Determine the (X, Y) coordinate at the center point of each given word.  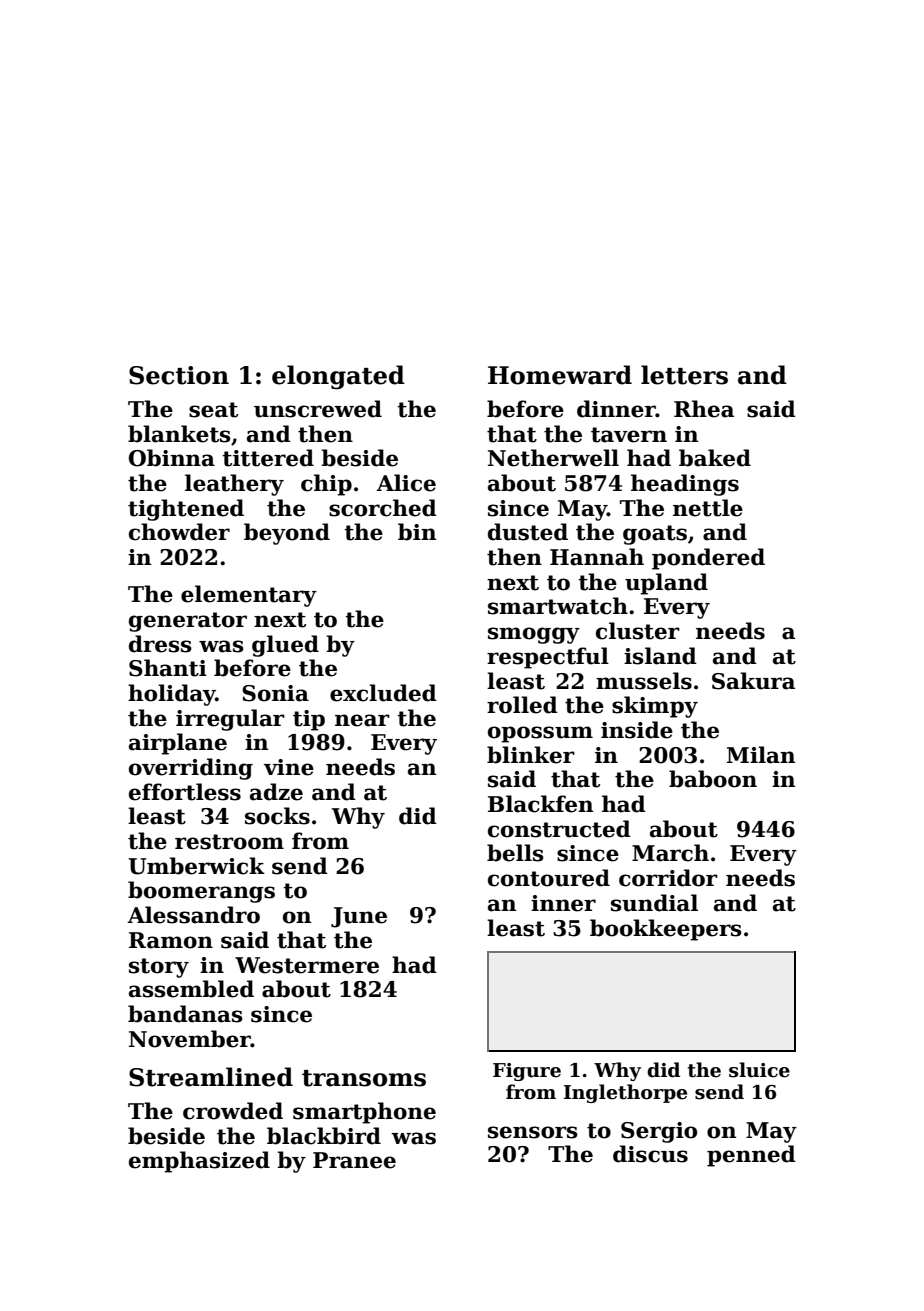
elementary (249, 596)
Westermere (307, 965)
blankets (179, 434)
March (670, 853)
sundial (654, 903)
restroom (229, 842)
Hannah (597, 557)
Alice (406, 483)
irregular (230, 720)
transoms (364, 1078)
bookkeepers (666, 930)
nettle (708, 508)
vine (289, 767)
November (190, 1039)
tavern (629, 435)
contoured (549, 878)
